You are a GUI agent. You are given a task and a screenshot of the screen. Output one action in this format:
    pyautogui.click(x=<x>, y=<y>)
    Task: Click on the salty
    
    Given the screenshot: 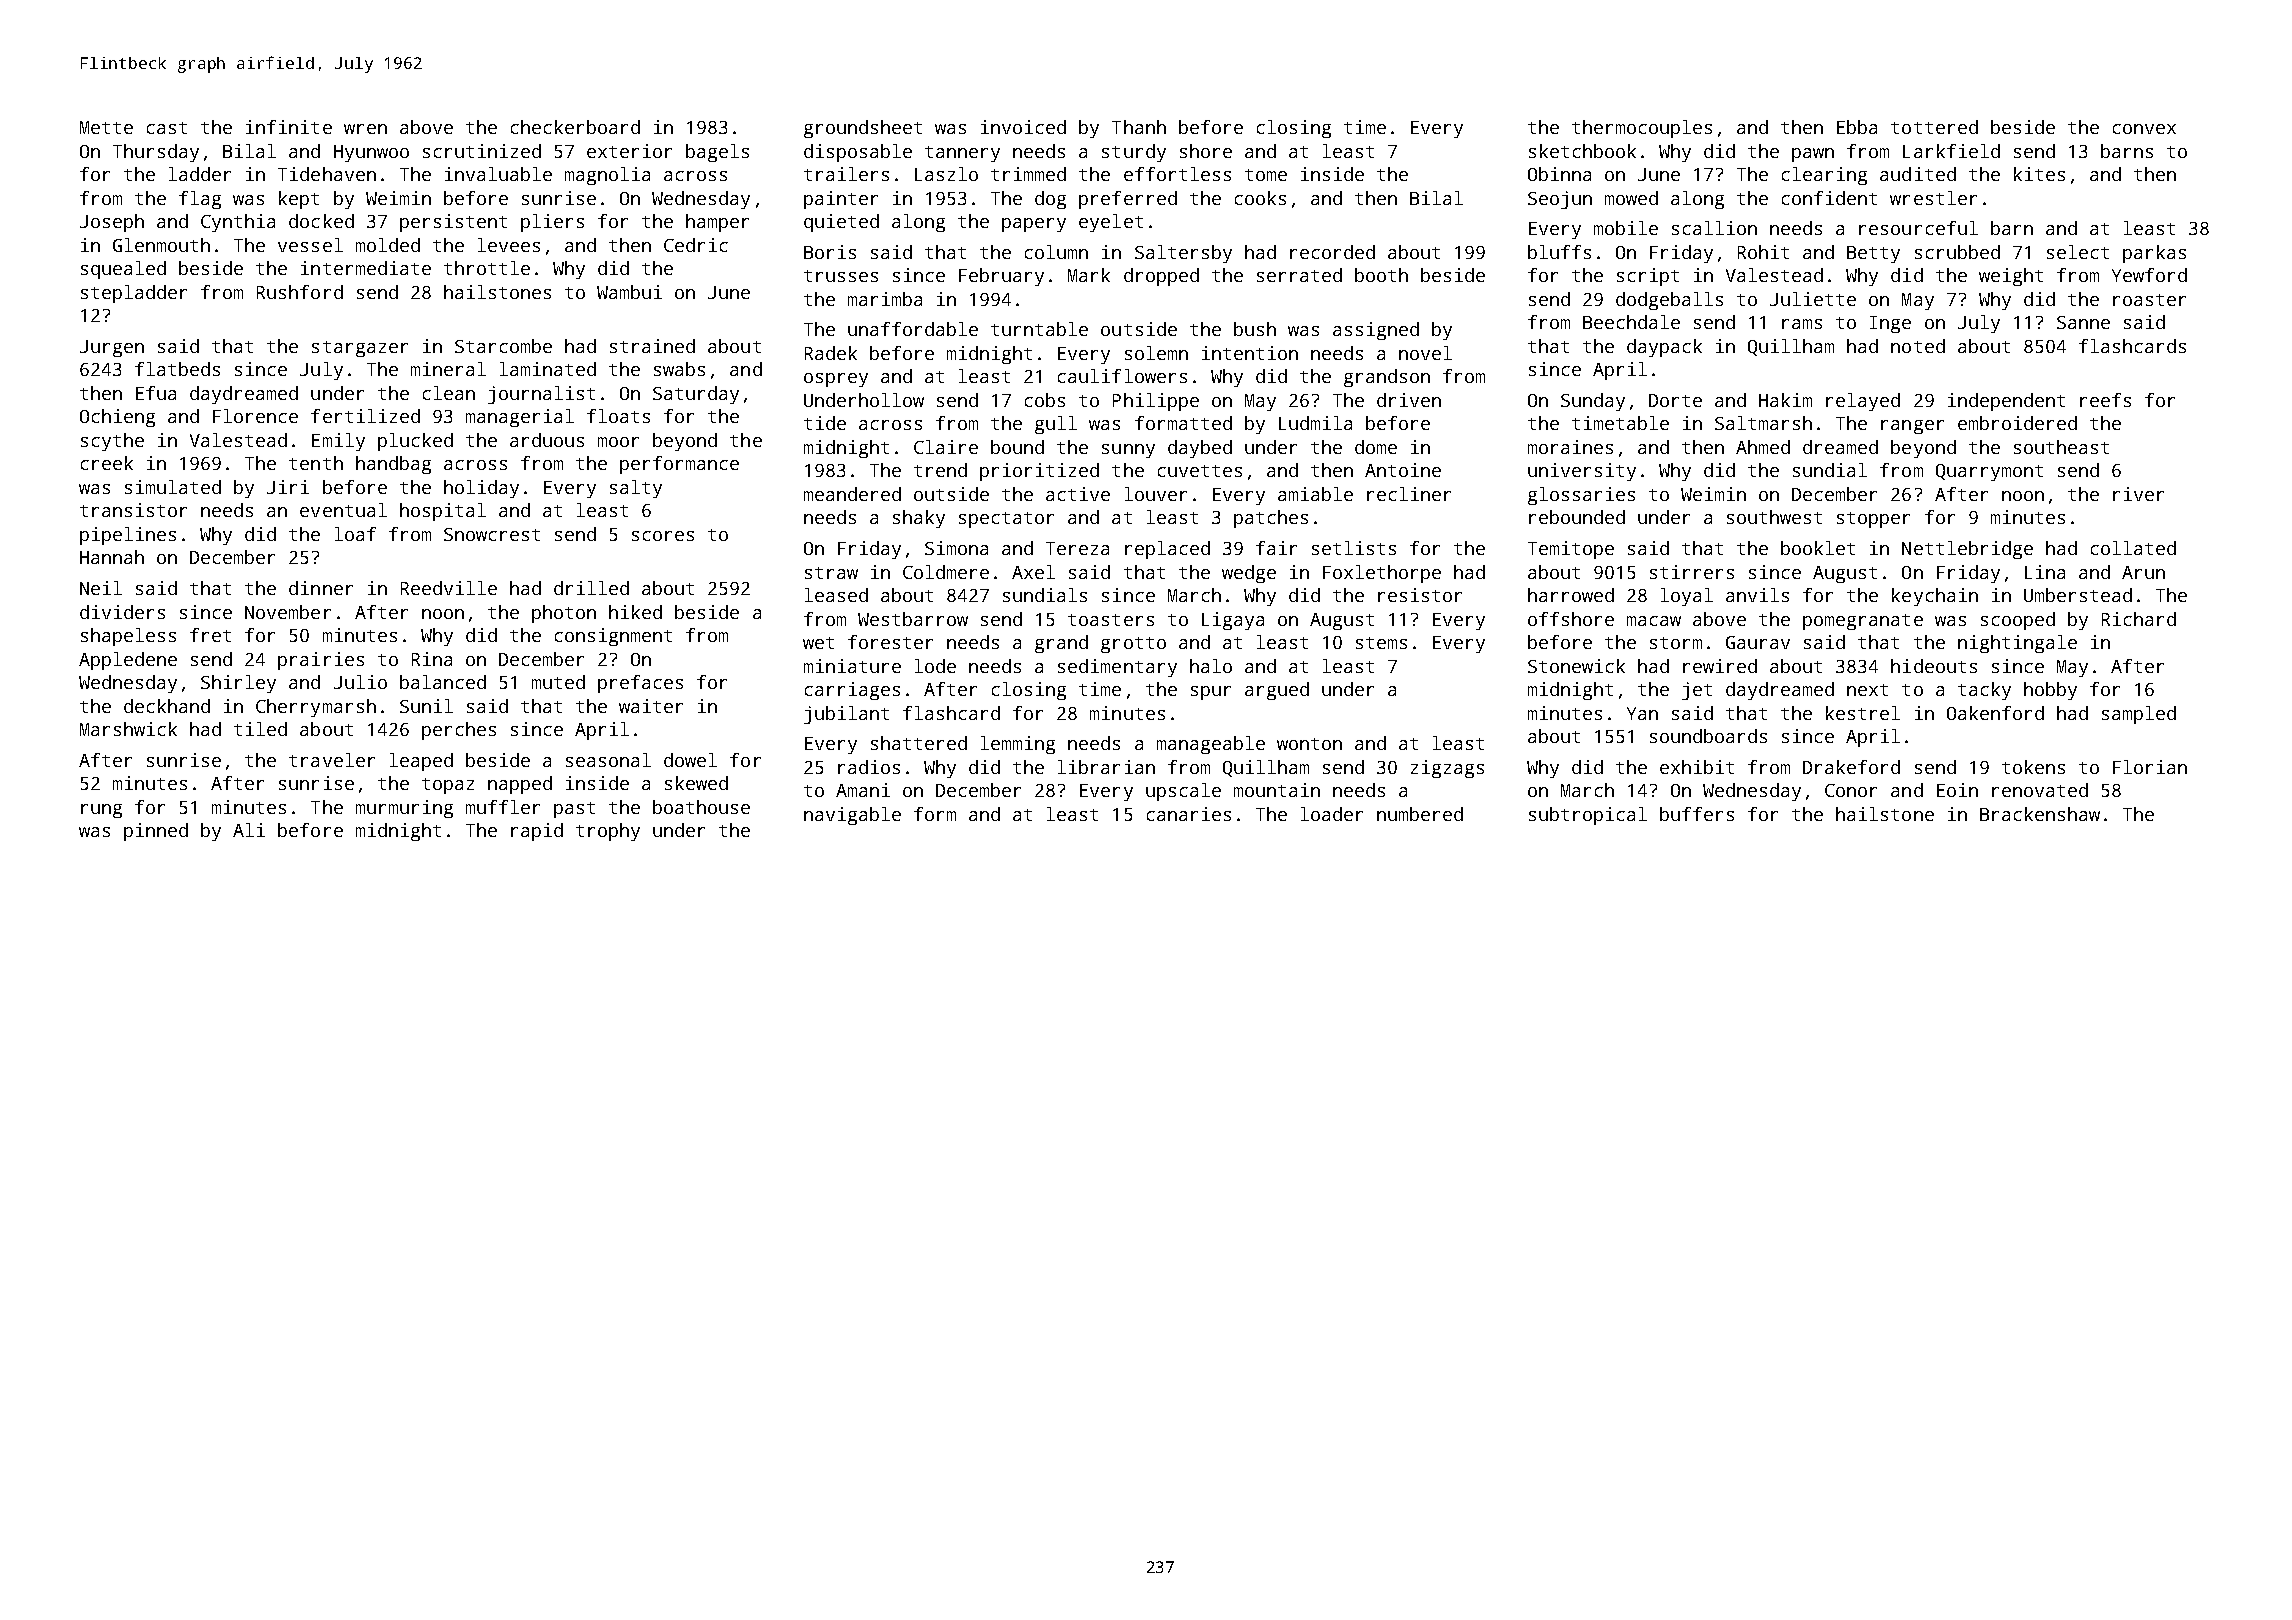 What is the action you would take?
    pyautogui.click(x=636, y=489)
